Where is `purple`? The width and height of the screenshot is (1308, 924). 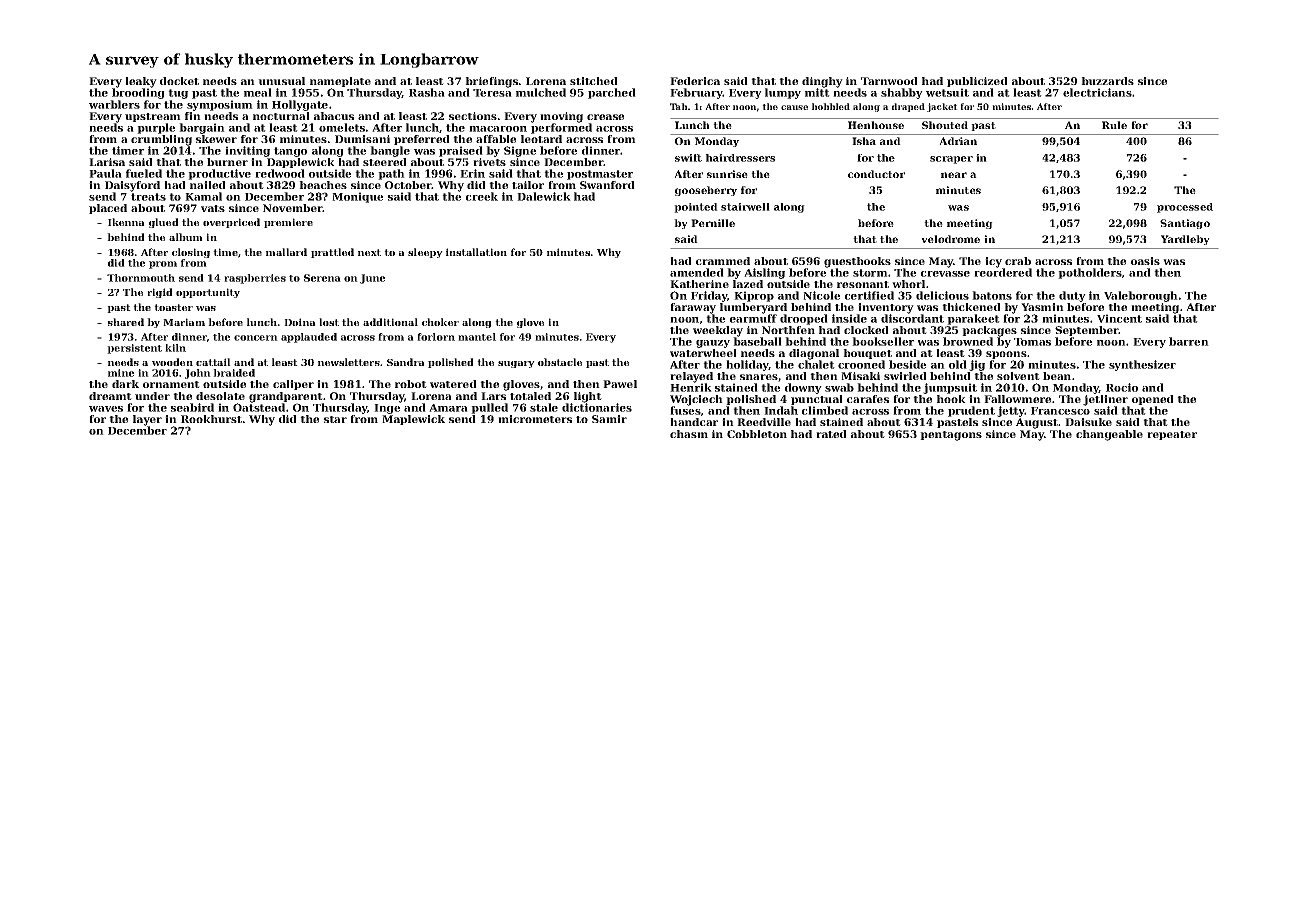 purple is located at coordinates (156, 128).
